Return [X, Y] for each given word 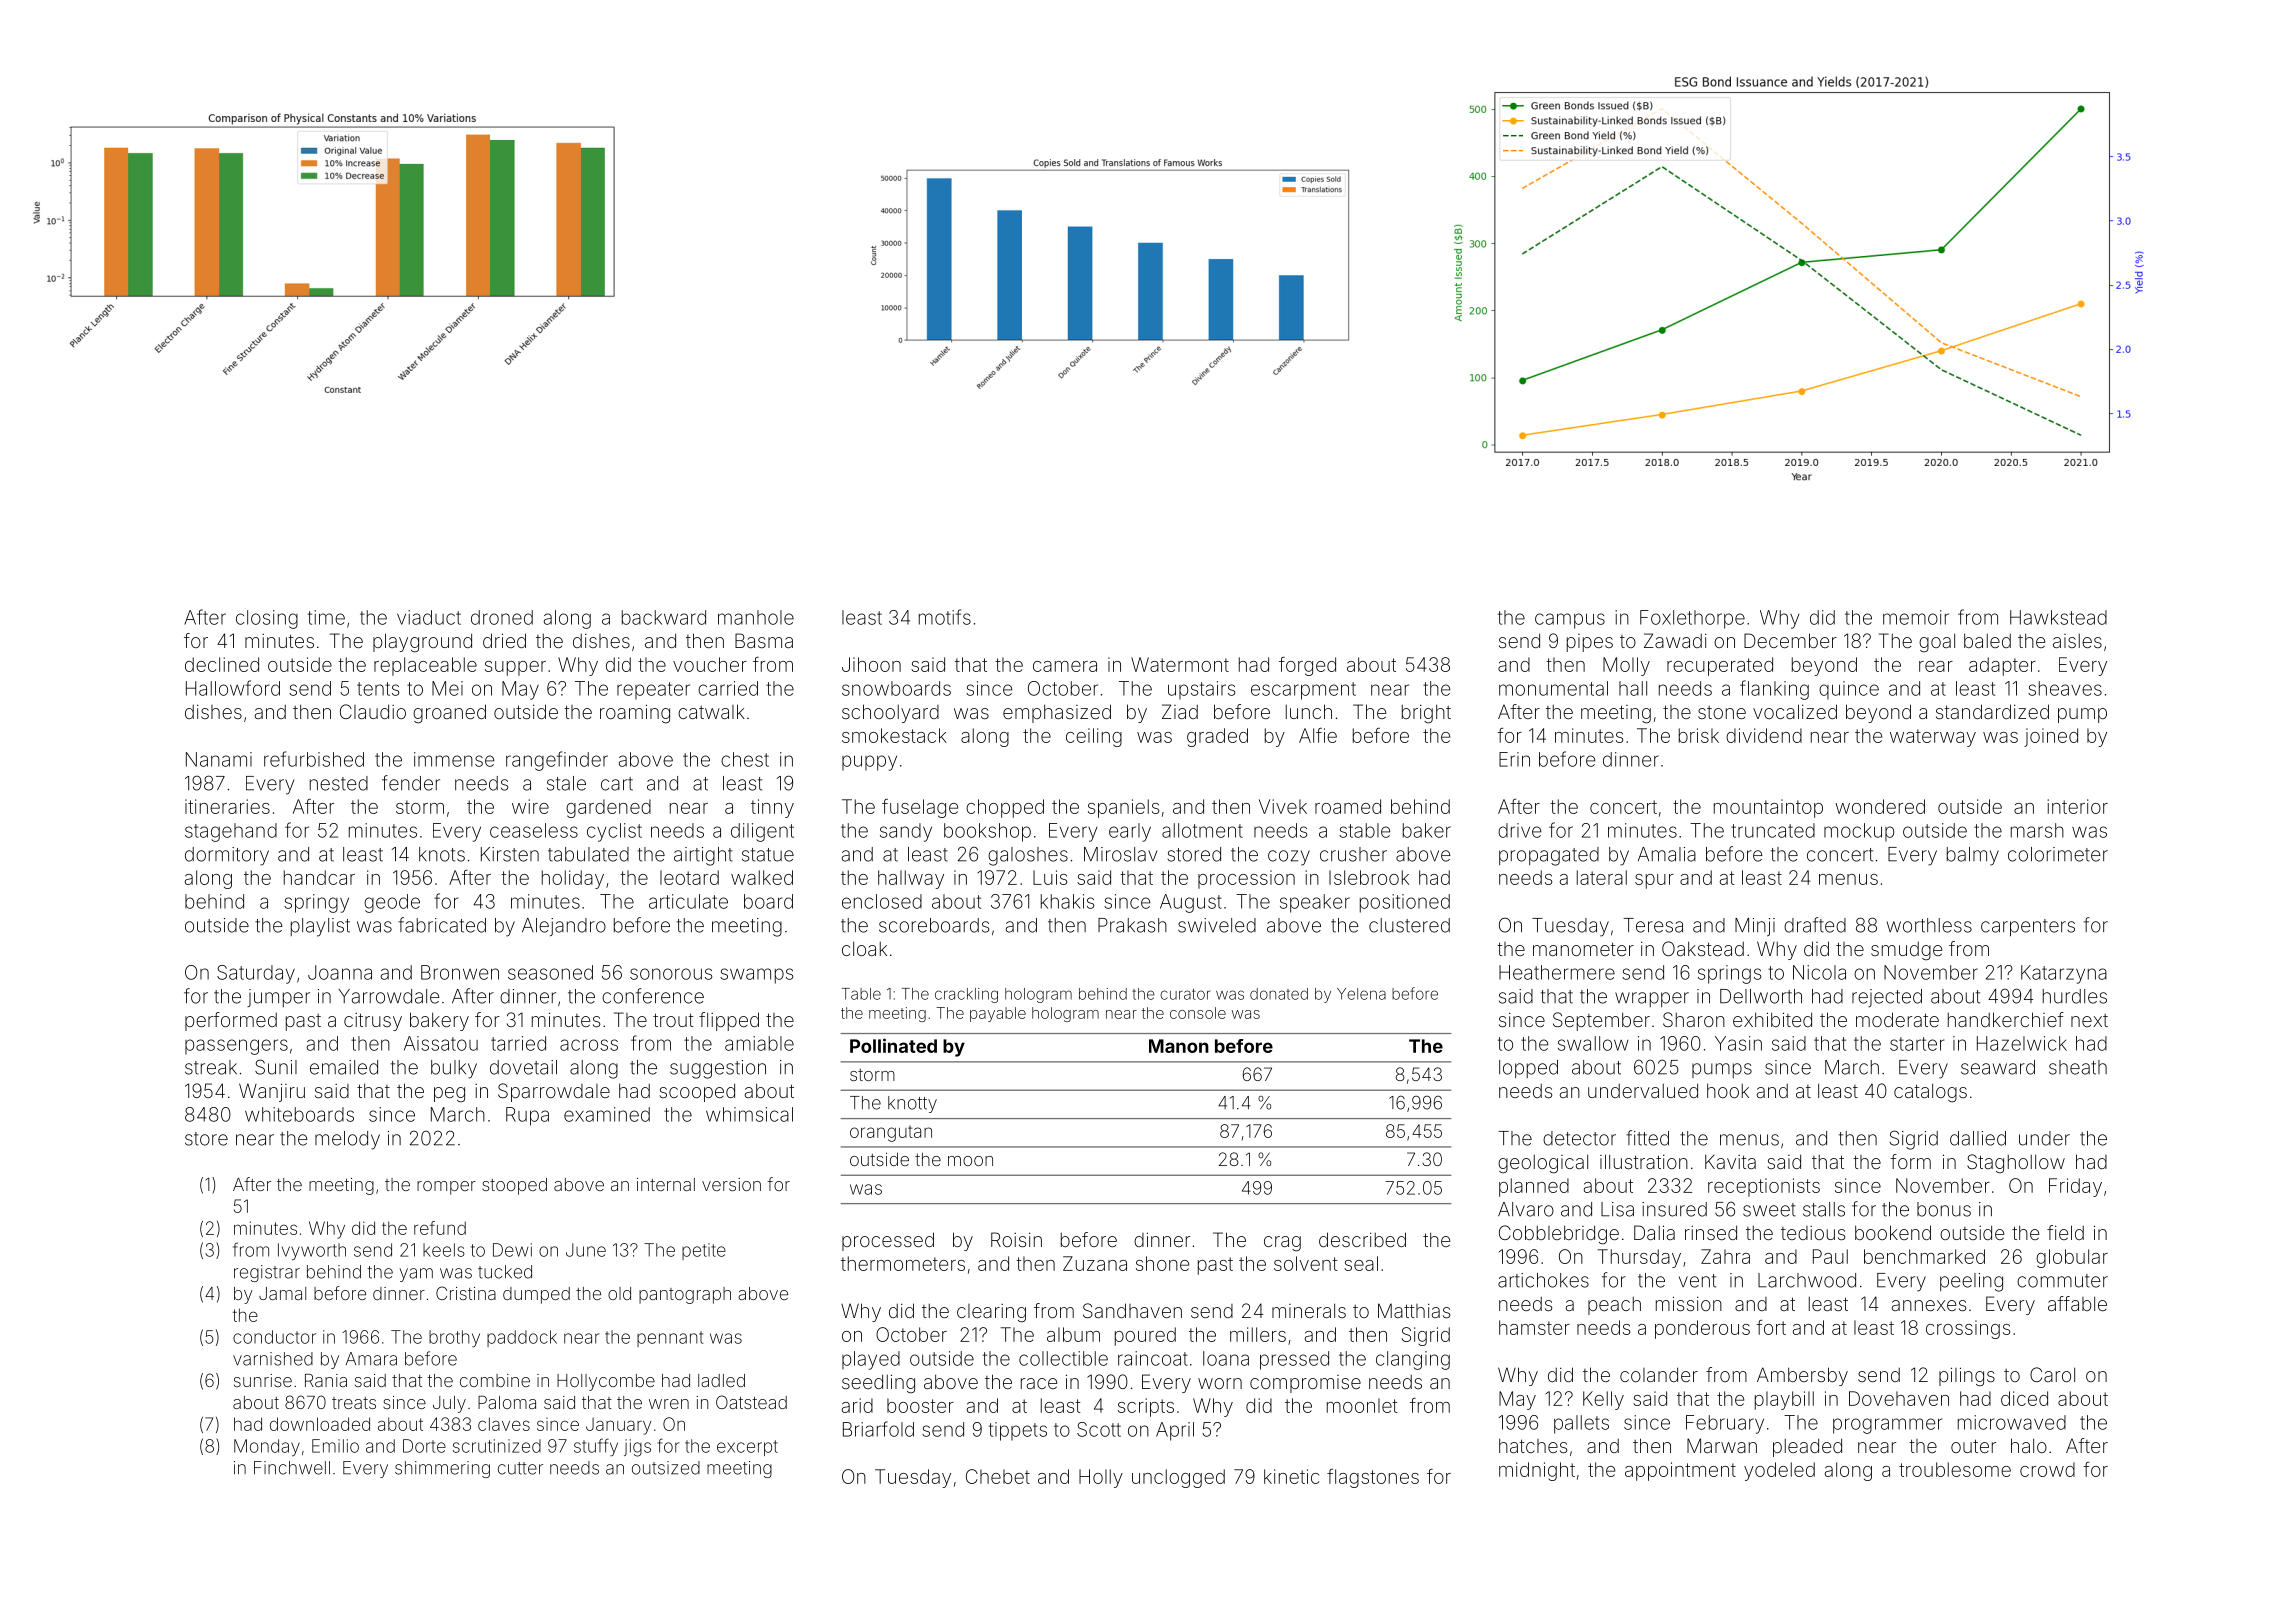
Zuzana [1095, 1263]
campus [1570, 621]
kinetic [1291, 1476]
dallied [1978, 1138]
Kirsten [510, 854]
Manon [1179, 1046]
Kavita [1730, 1161]
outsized [666, 1468]
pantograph [685, 1295]
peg [449, 1094]
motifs [945, 617]
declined [222, 664]
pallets [1581, 1424]
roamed [1348, 806]
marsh [2037, 830]
